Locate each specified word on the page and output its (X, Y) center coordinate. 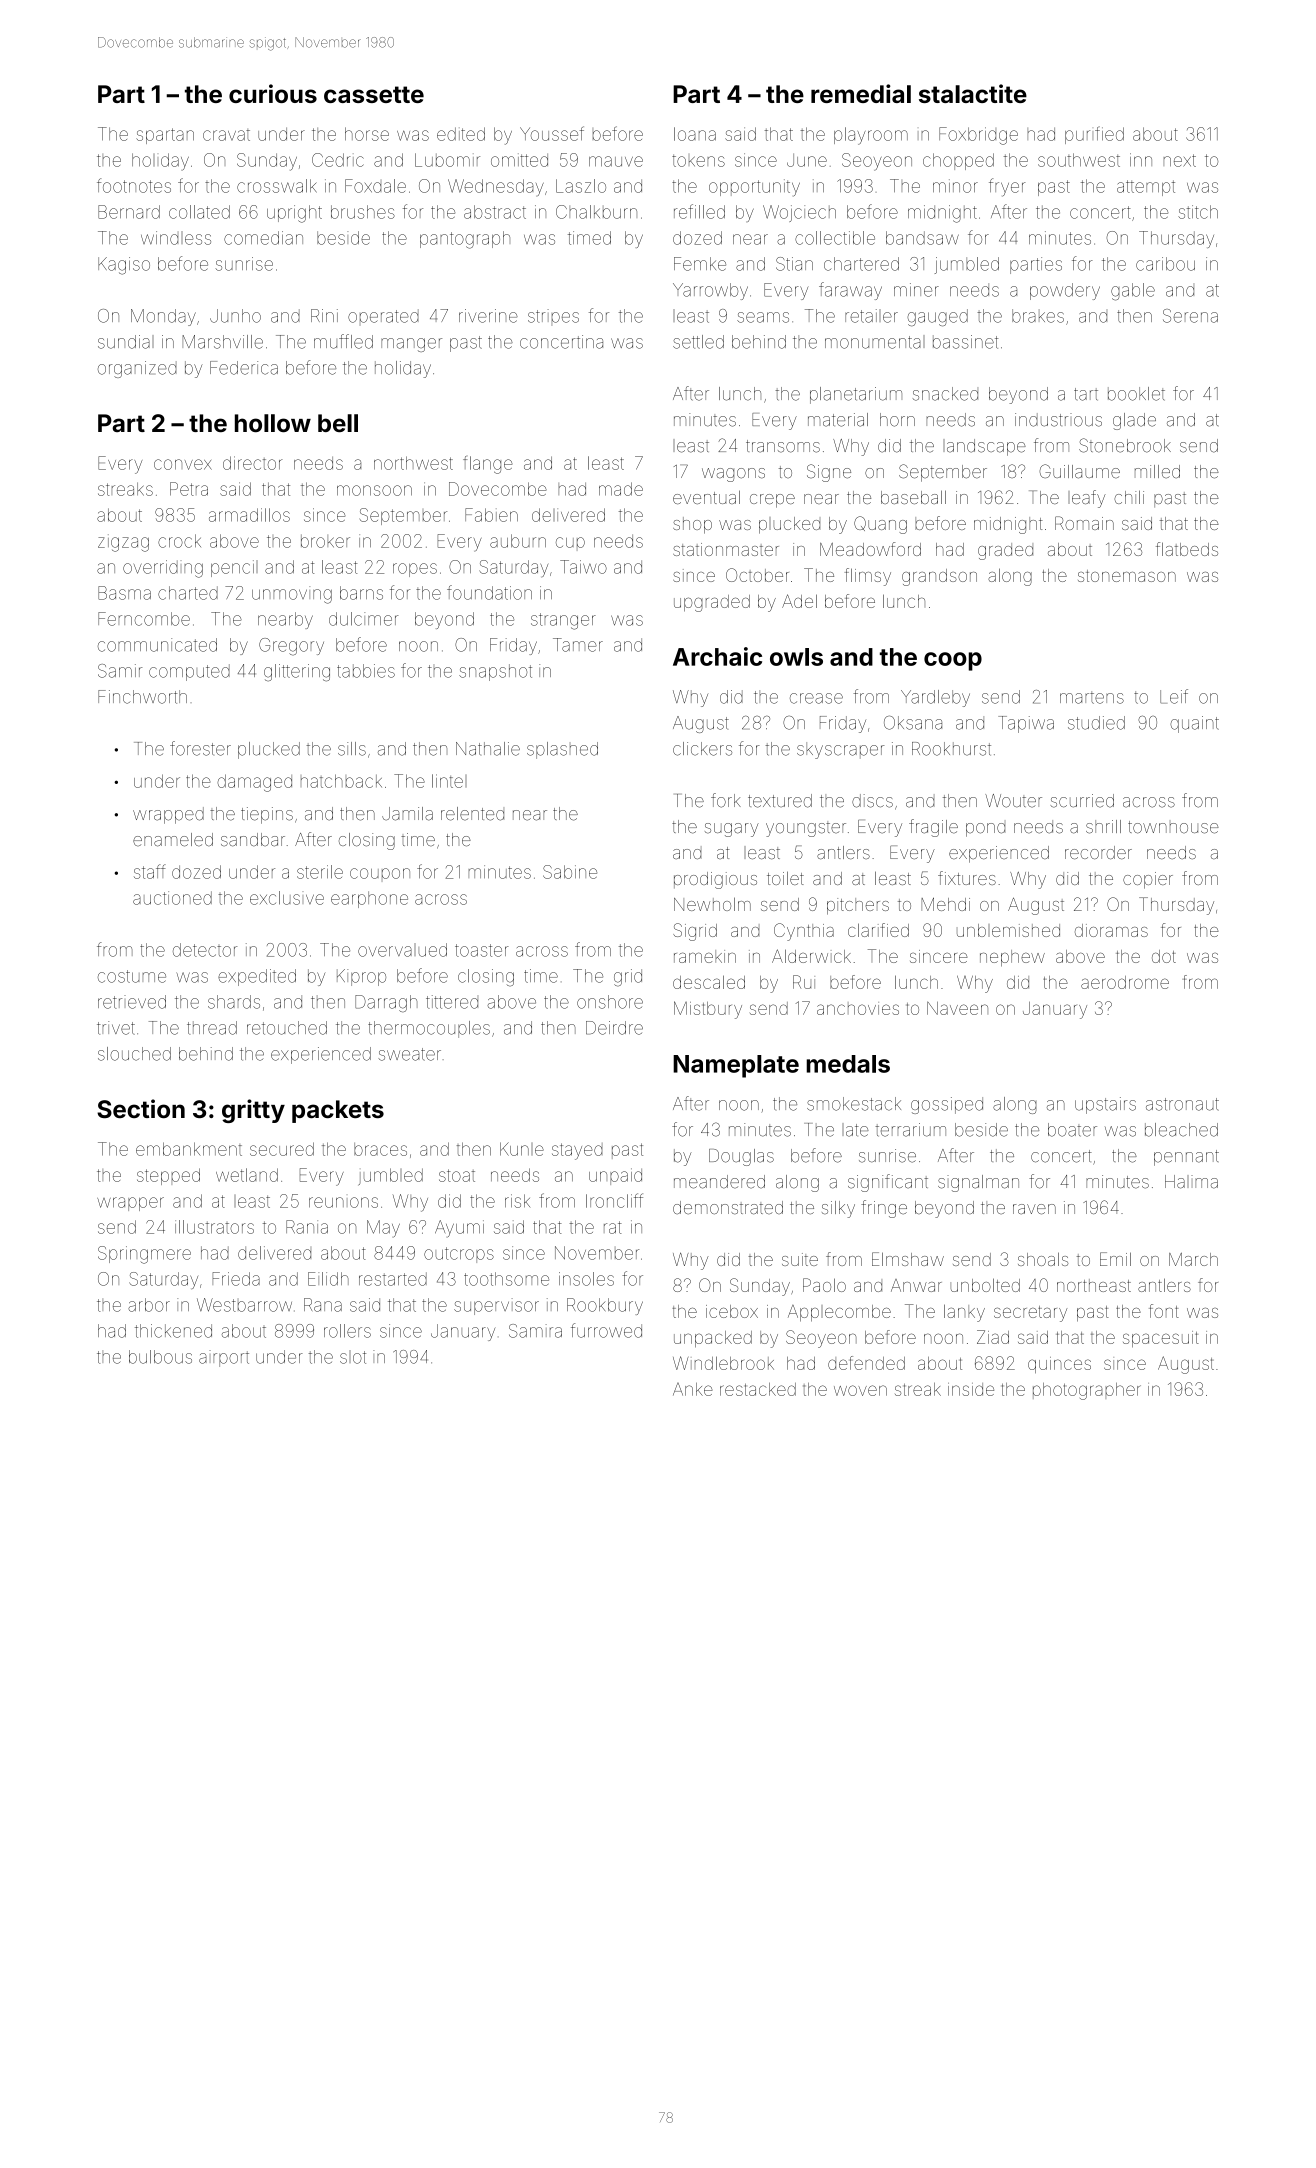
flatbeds (1187, 549)
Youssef (552, 133)
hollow (273, 423)
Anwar (916, 1285)
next (1180, 160)
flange (488, 465)
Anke (693, 1389)
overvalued (402, 950)
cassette (374, 94)
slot (353, 1357)
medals (848, 1064)
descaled (709, 982)
